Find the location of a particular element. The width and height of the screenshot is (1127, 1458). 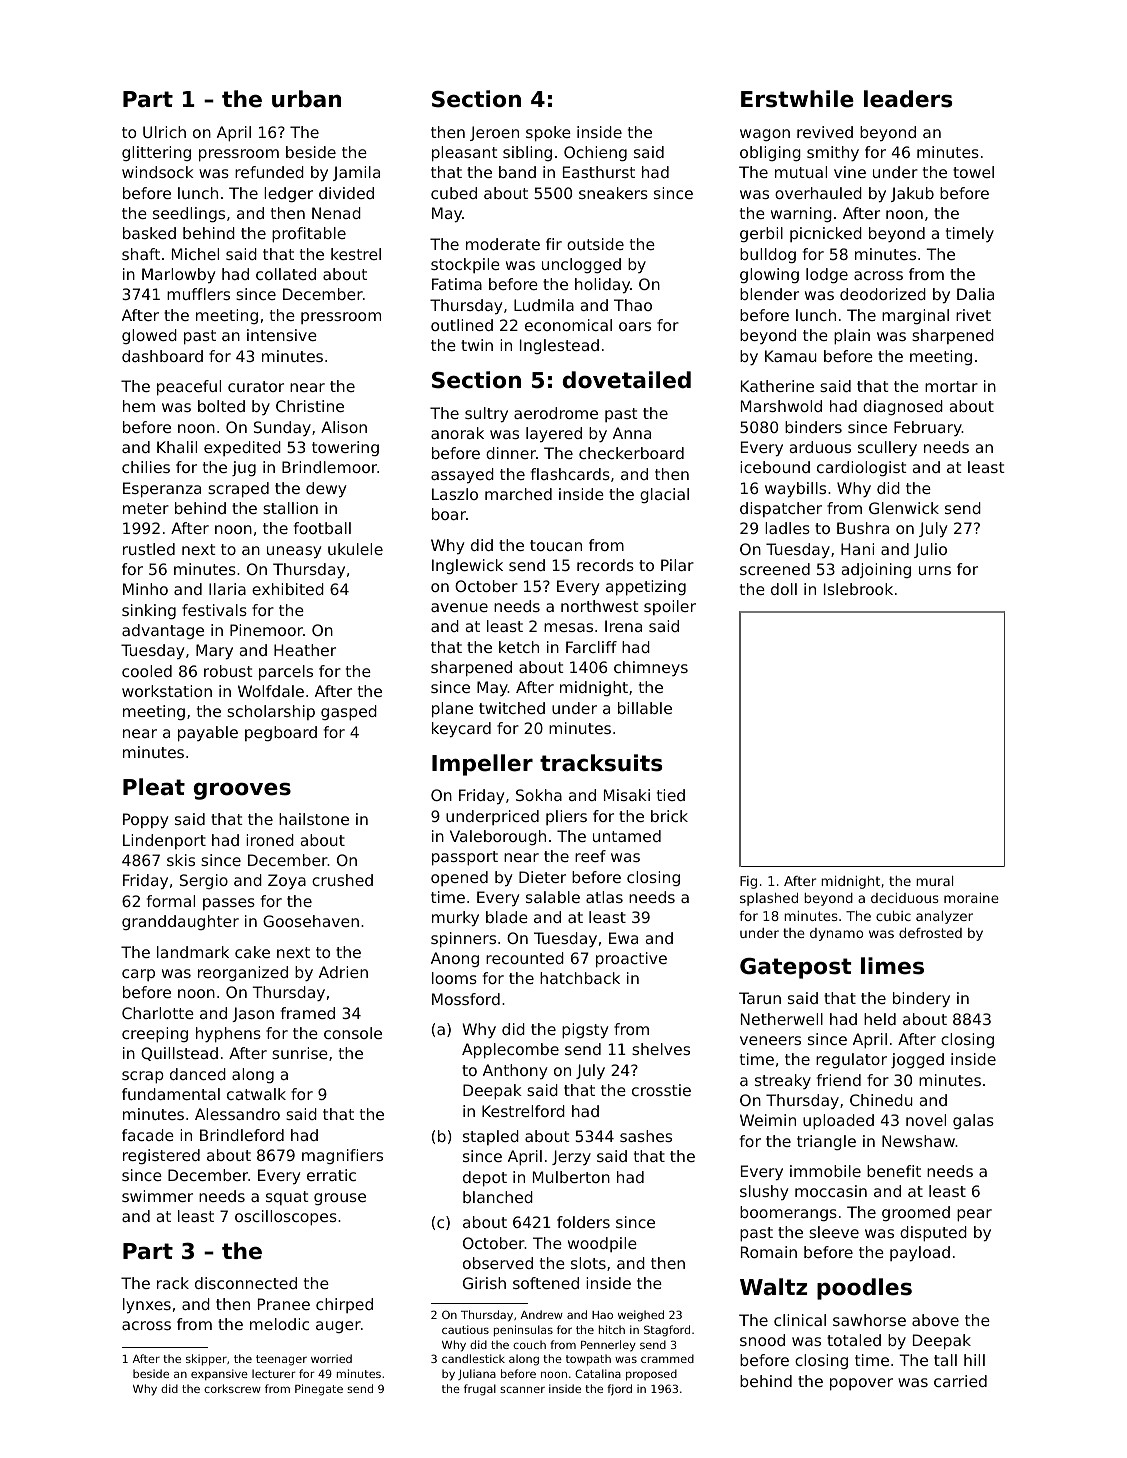

revived is located at coordinates (825, 132).
